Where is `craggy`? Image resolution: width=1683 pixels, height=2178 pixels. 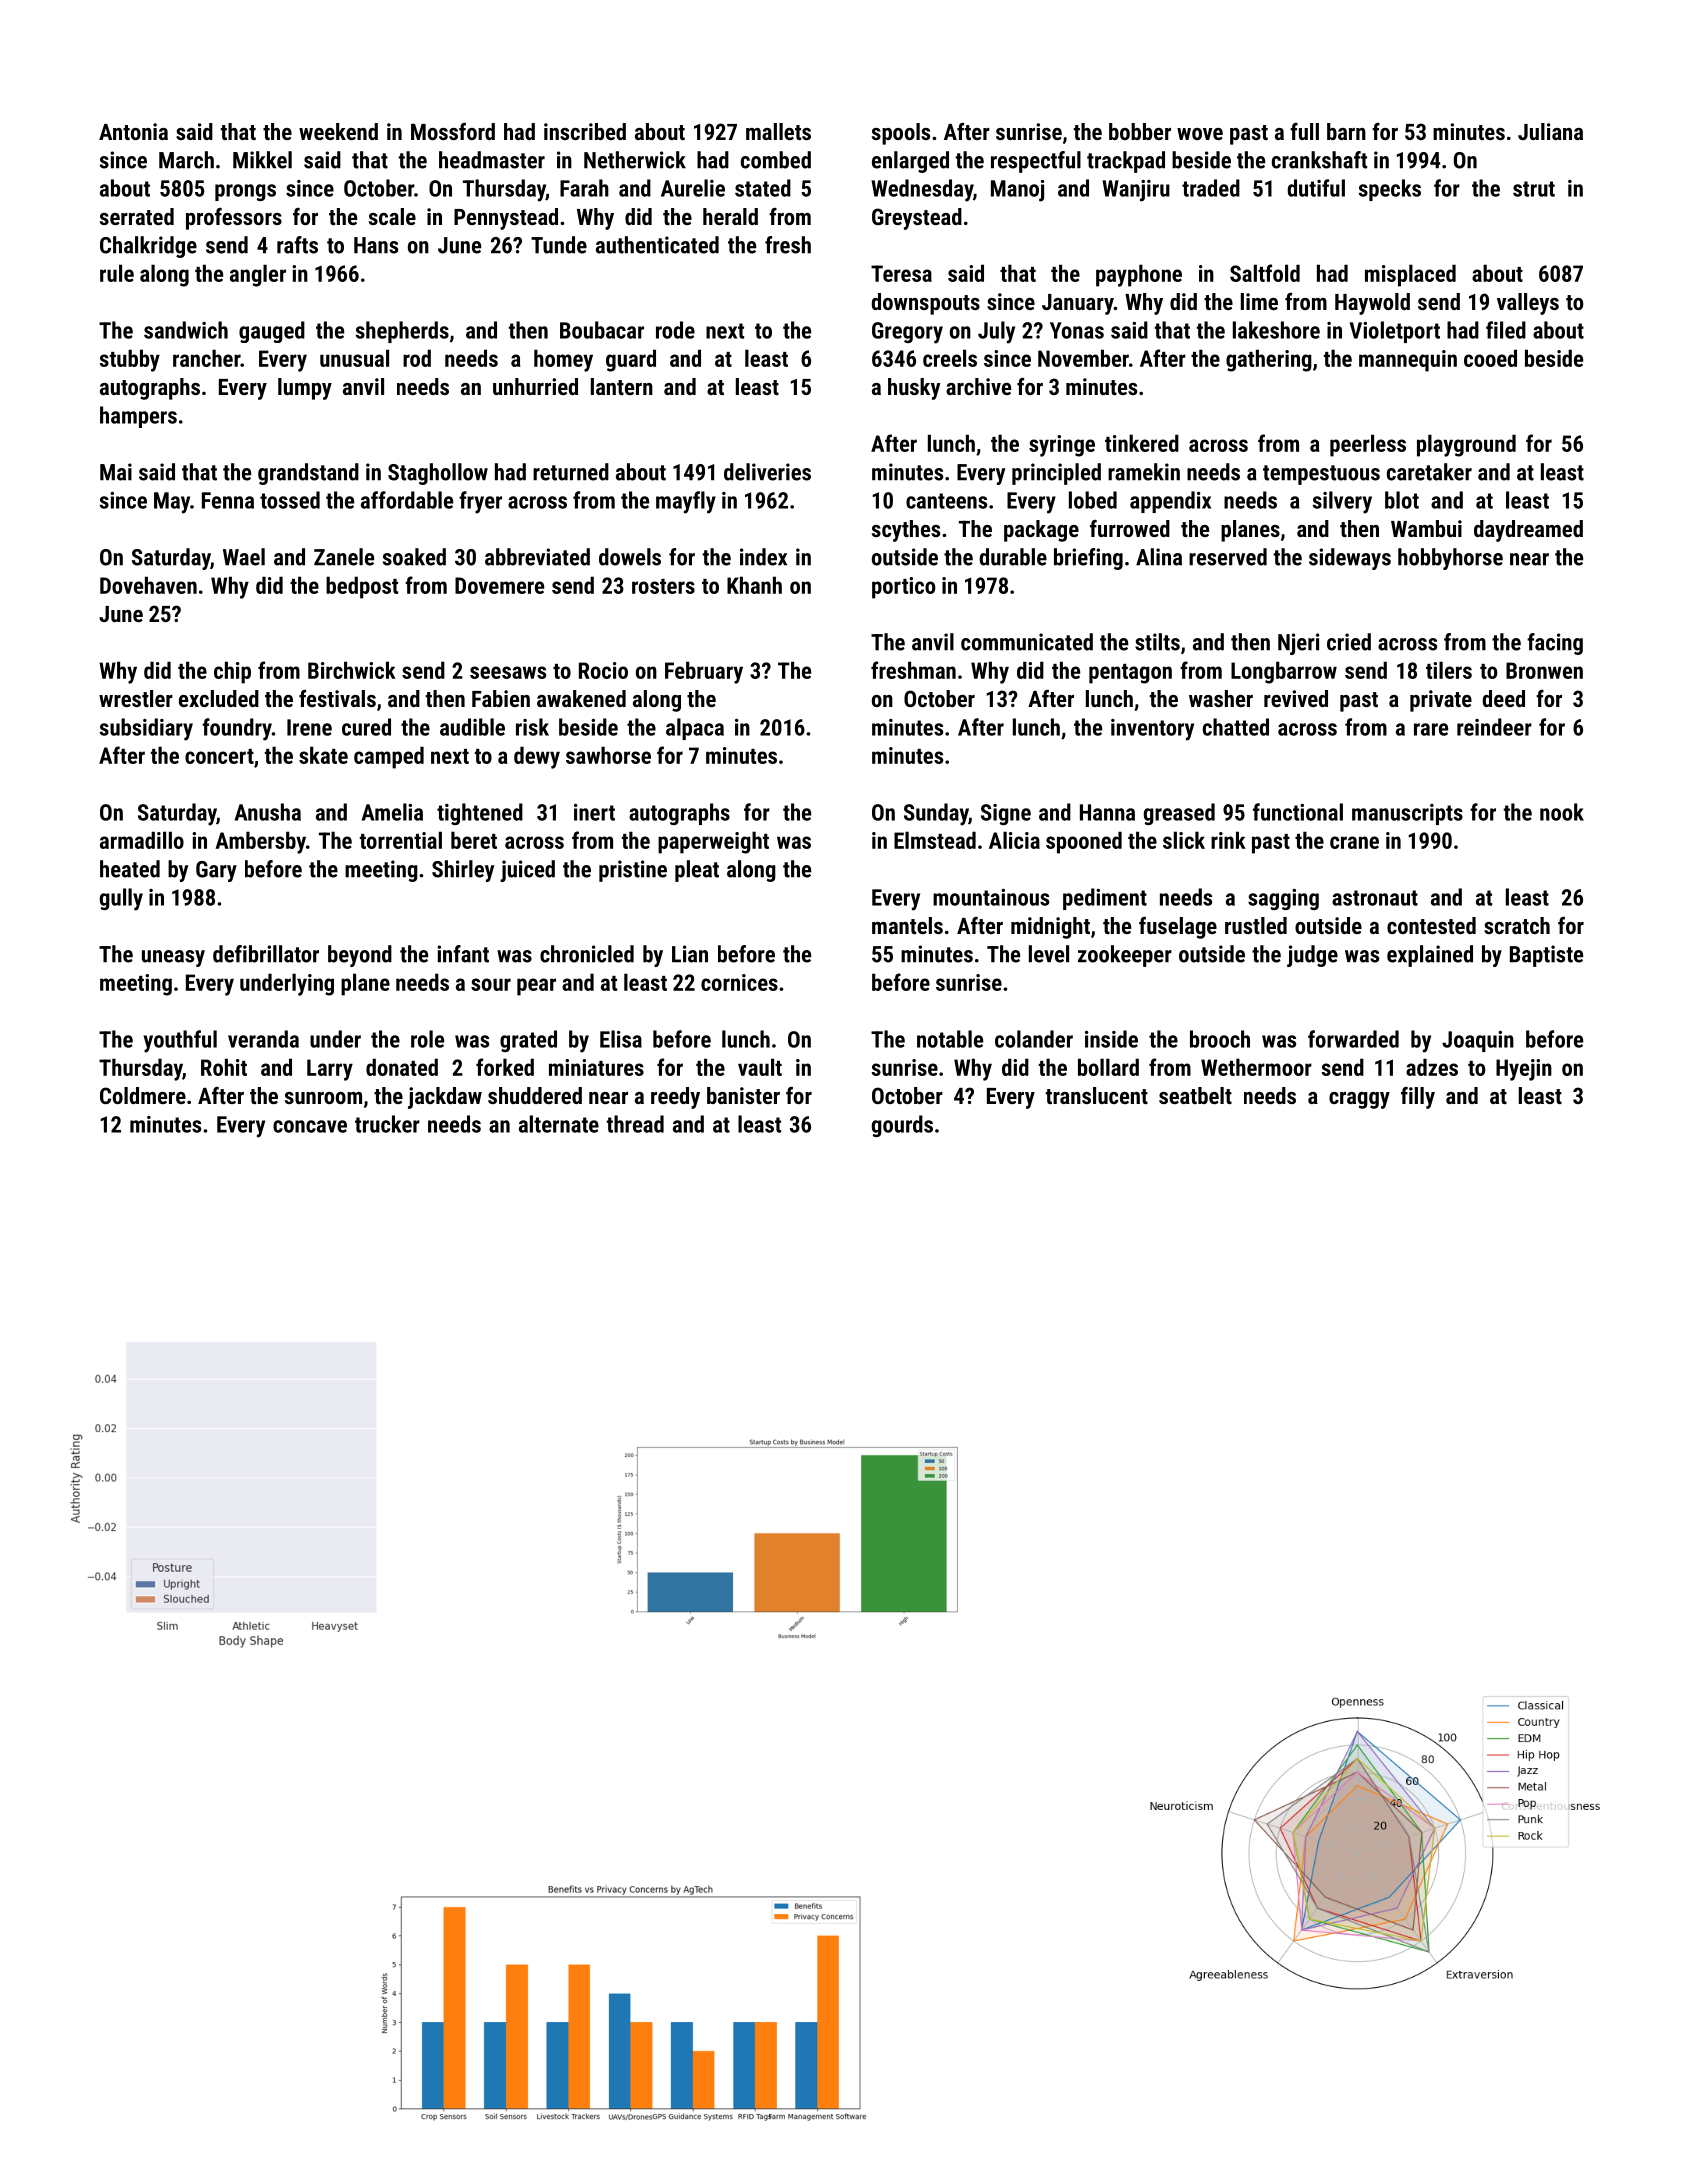 craggy is located at coordinates (1359, 1100).
